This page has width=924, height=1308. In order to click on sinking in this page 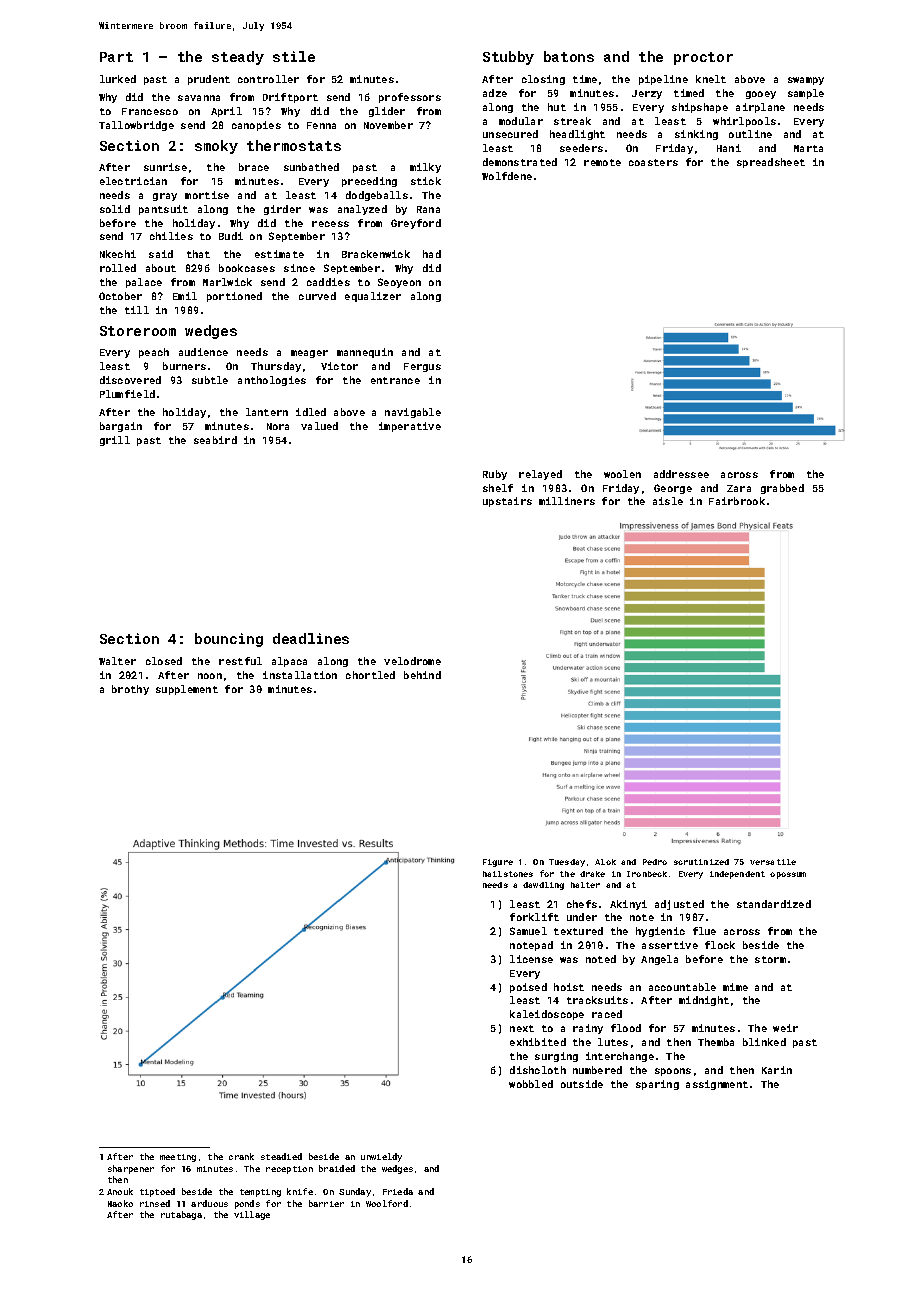, I will do `click(696, 135)`.
